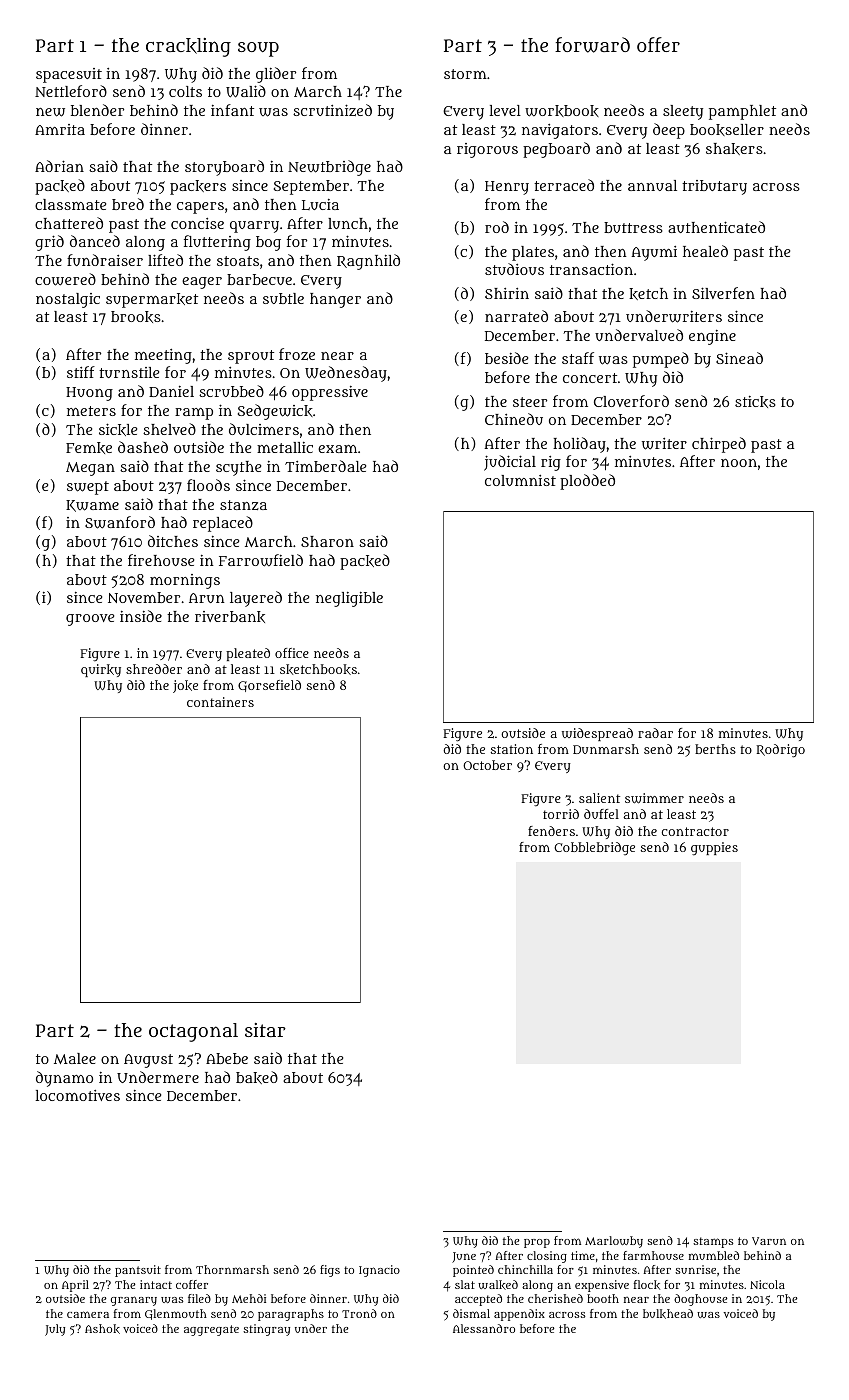  I want to click on Alessandro, so click(484, 1328).
